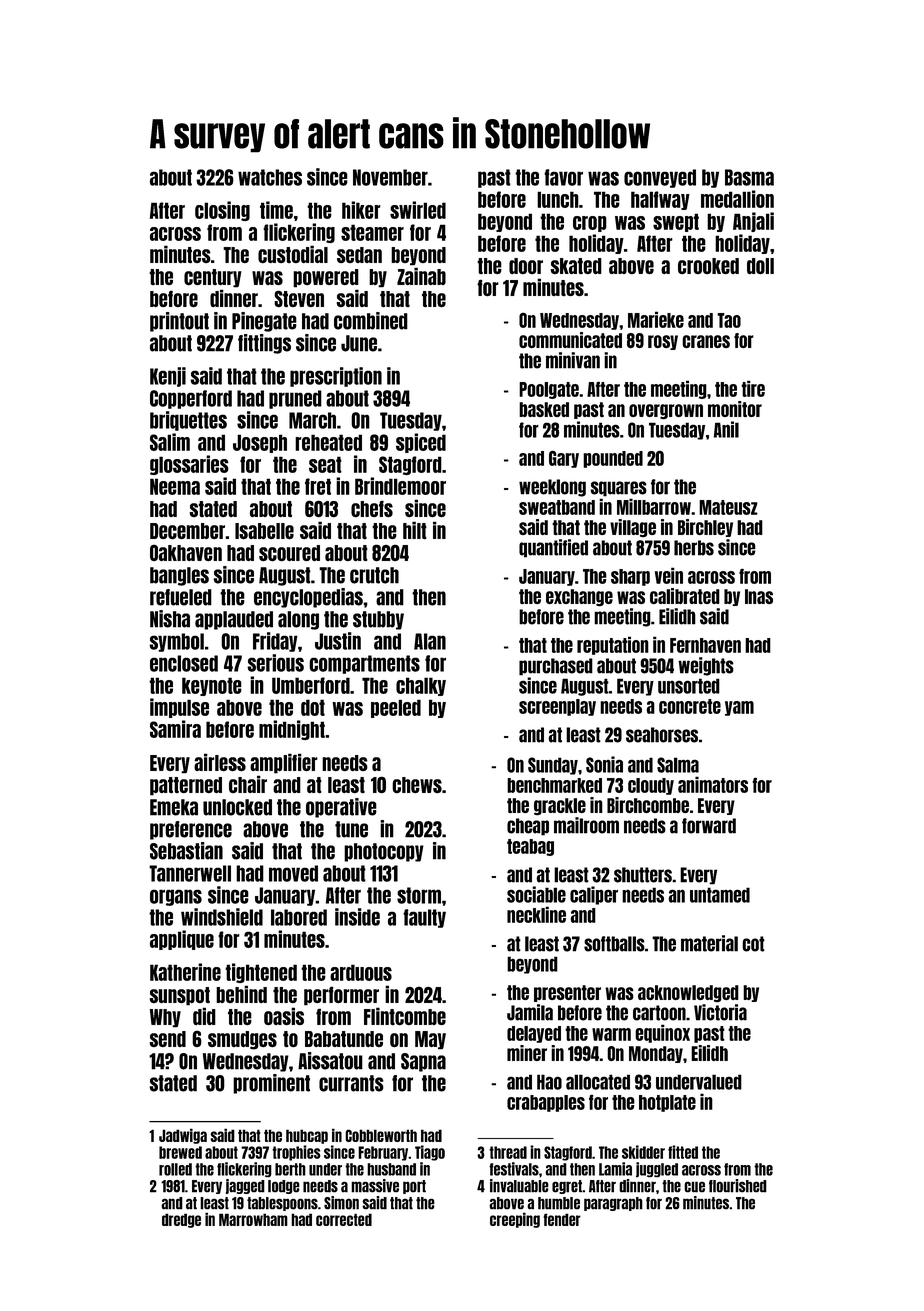 The width and height of the page is (924, 1311). Describe the element at coordinates (417, 785) in the page. I see `chews` at that location.
